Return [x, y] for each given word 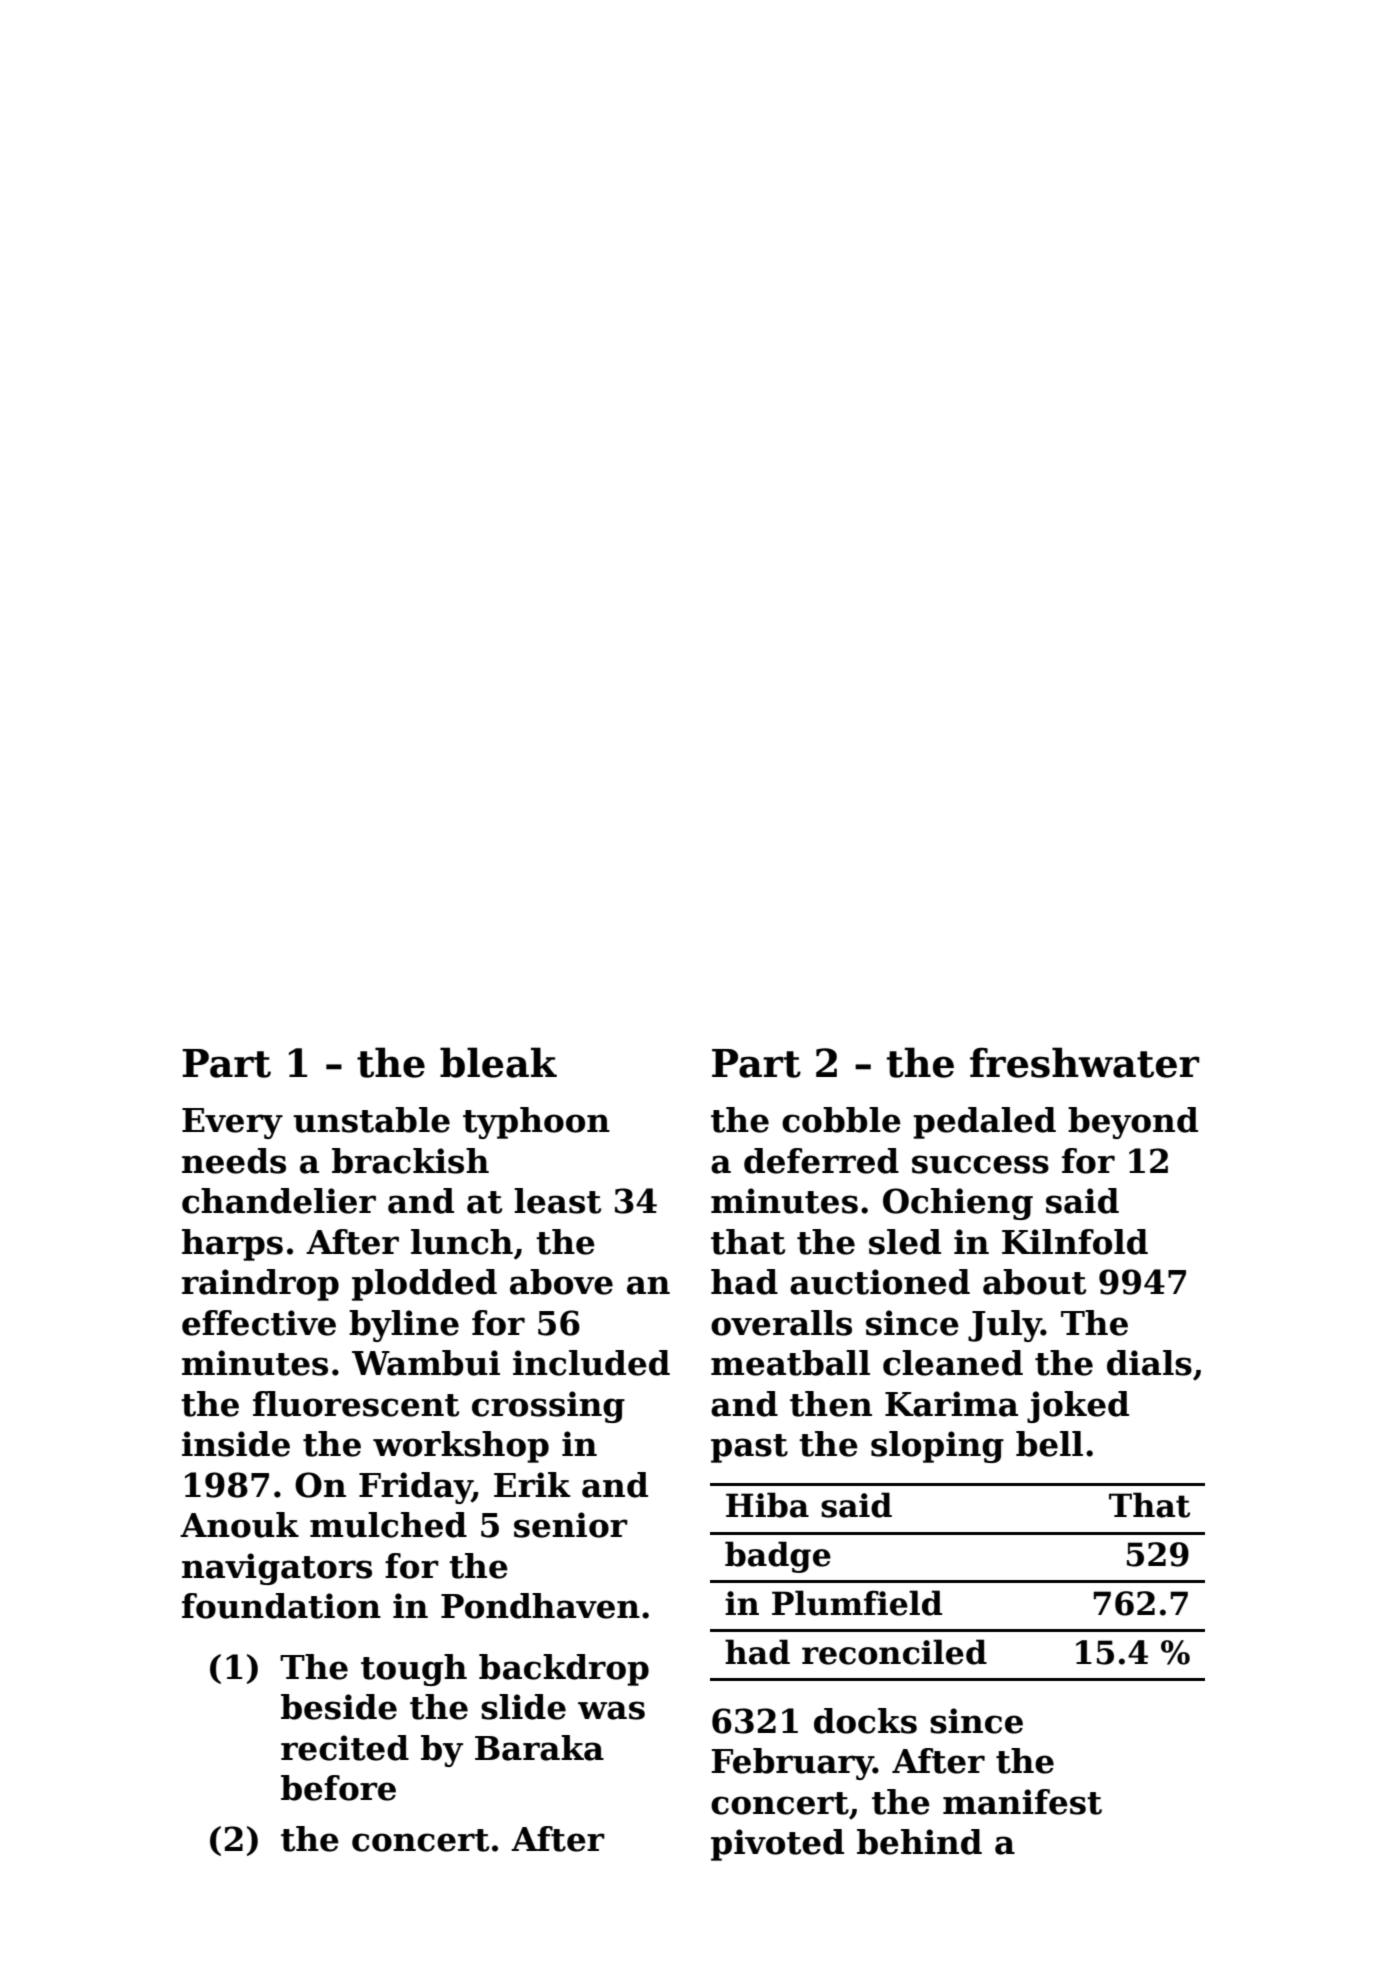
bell [1049, 1444]
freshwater [1085, 1062]
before [338, 1788]
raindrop [260, 1285]
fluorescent [356, 1404]
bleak [498, 1062]
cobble [841, 1120]
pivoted [777, 1845]
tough [414, 1670]
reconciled [894, 1652]
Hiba [767, 1505]
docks [865, 1721]
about [1034, 1282]
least [557, 1201]
